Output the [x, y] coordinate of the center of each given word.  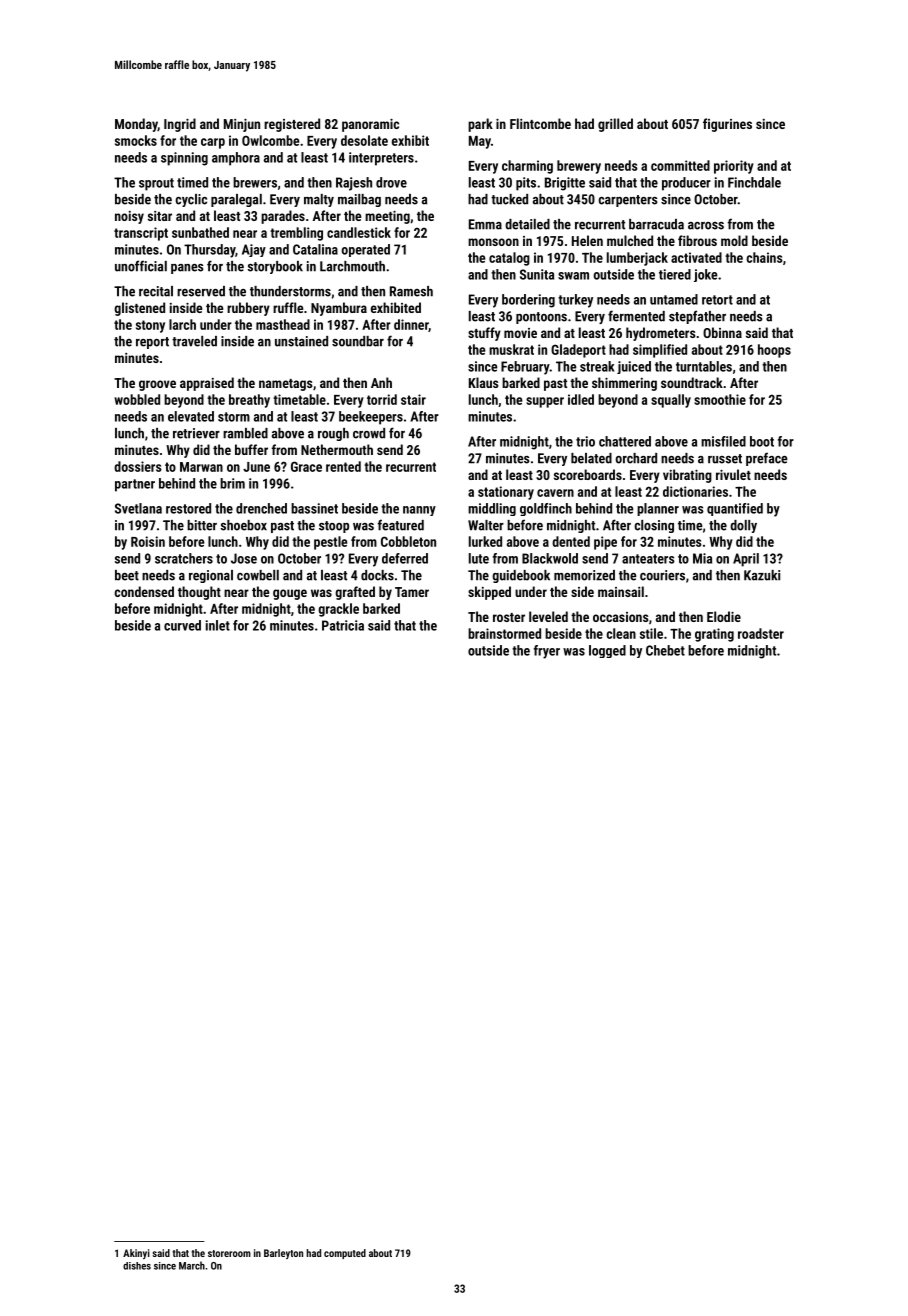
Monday [136, 125]
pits [526, 184]
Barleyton [283, 1254]
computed [345, 1254]
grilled [615, 125]
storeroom [229, 1253]
